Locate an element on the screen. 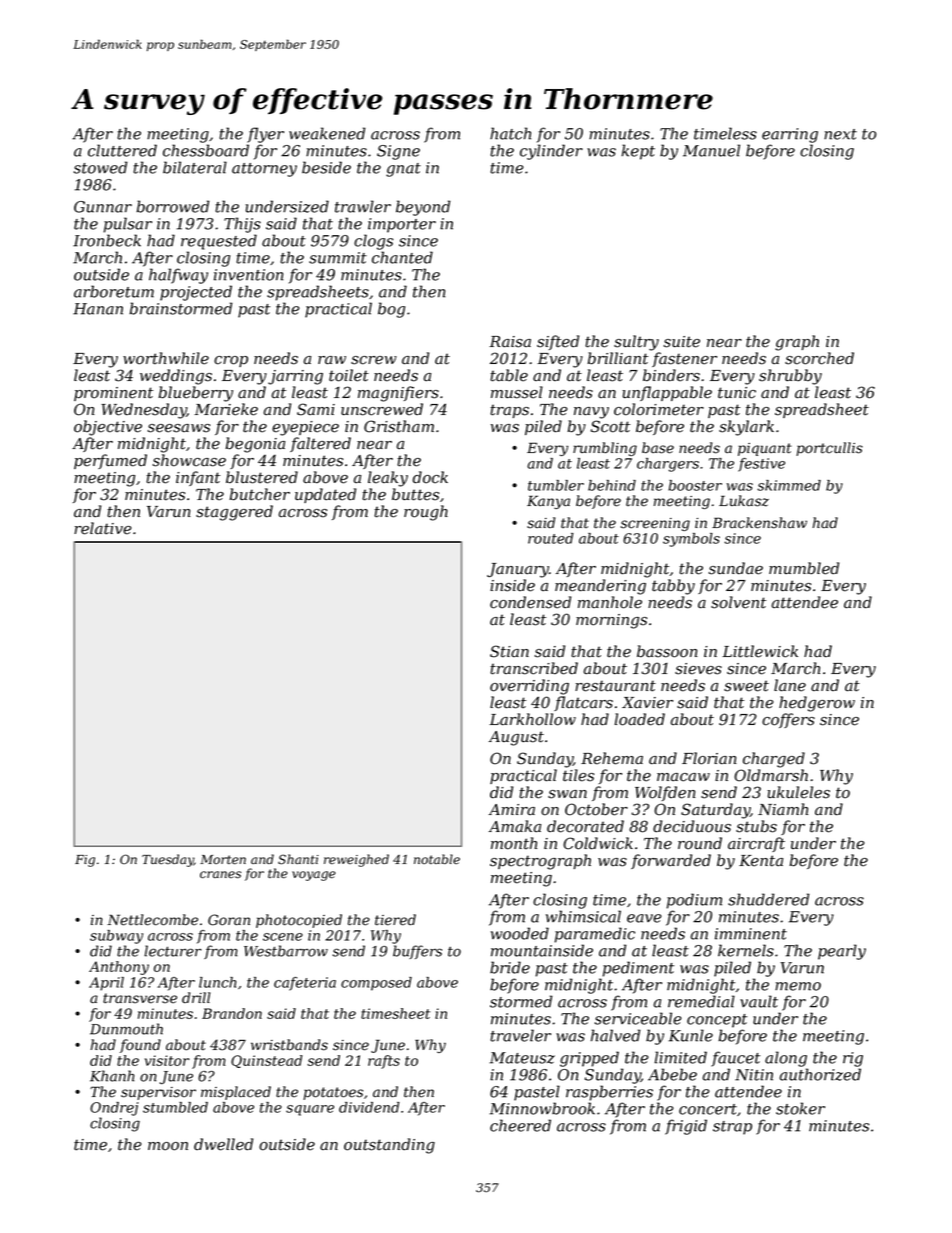  bilateral is located at coordinates (195, 167).
